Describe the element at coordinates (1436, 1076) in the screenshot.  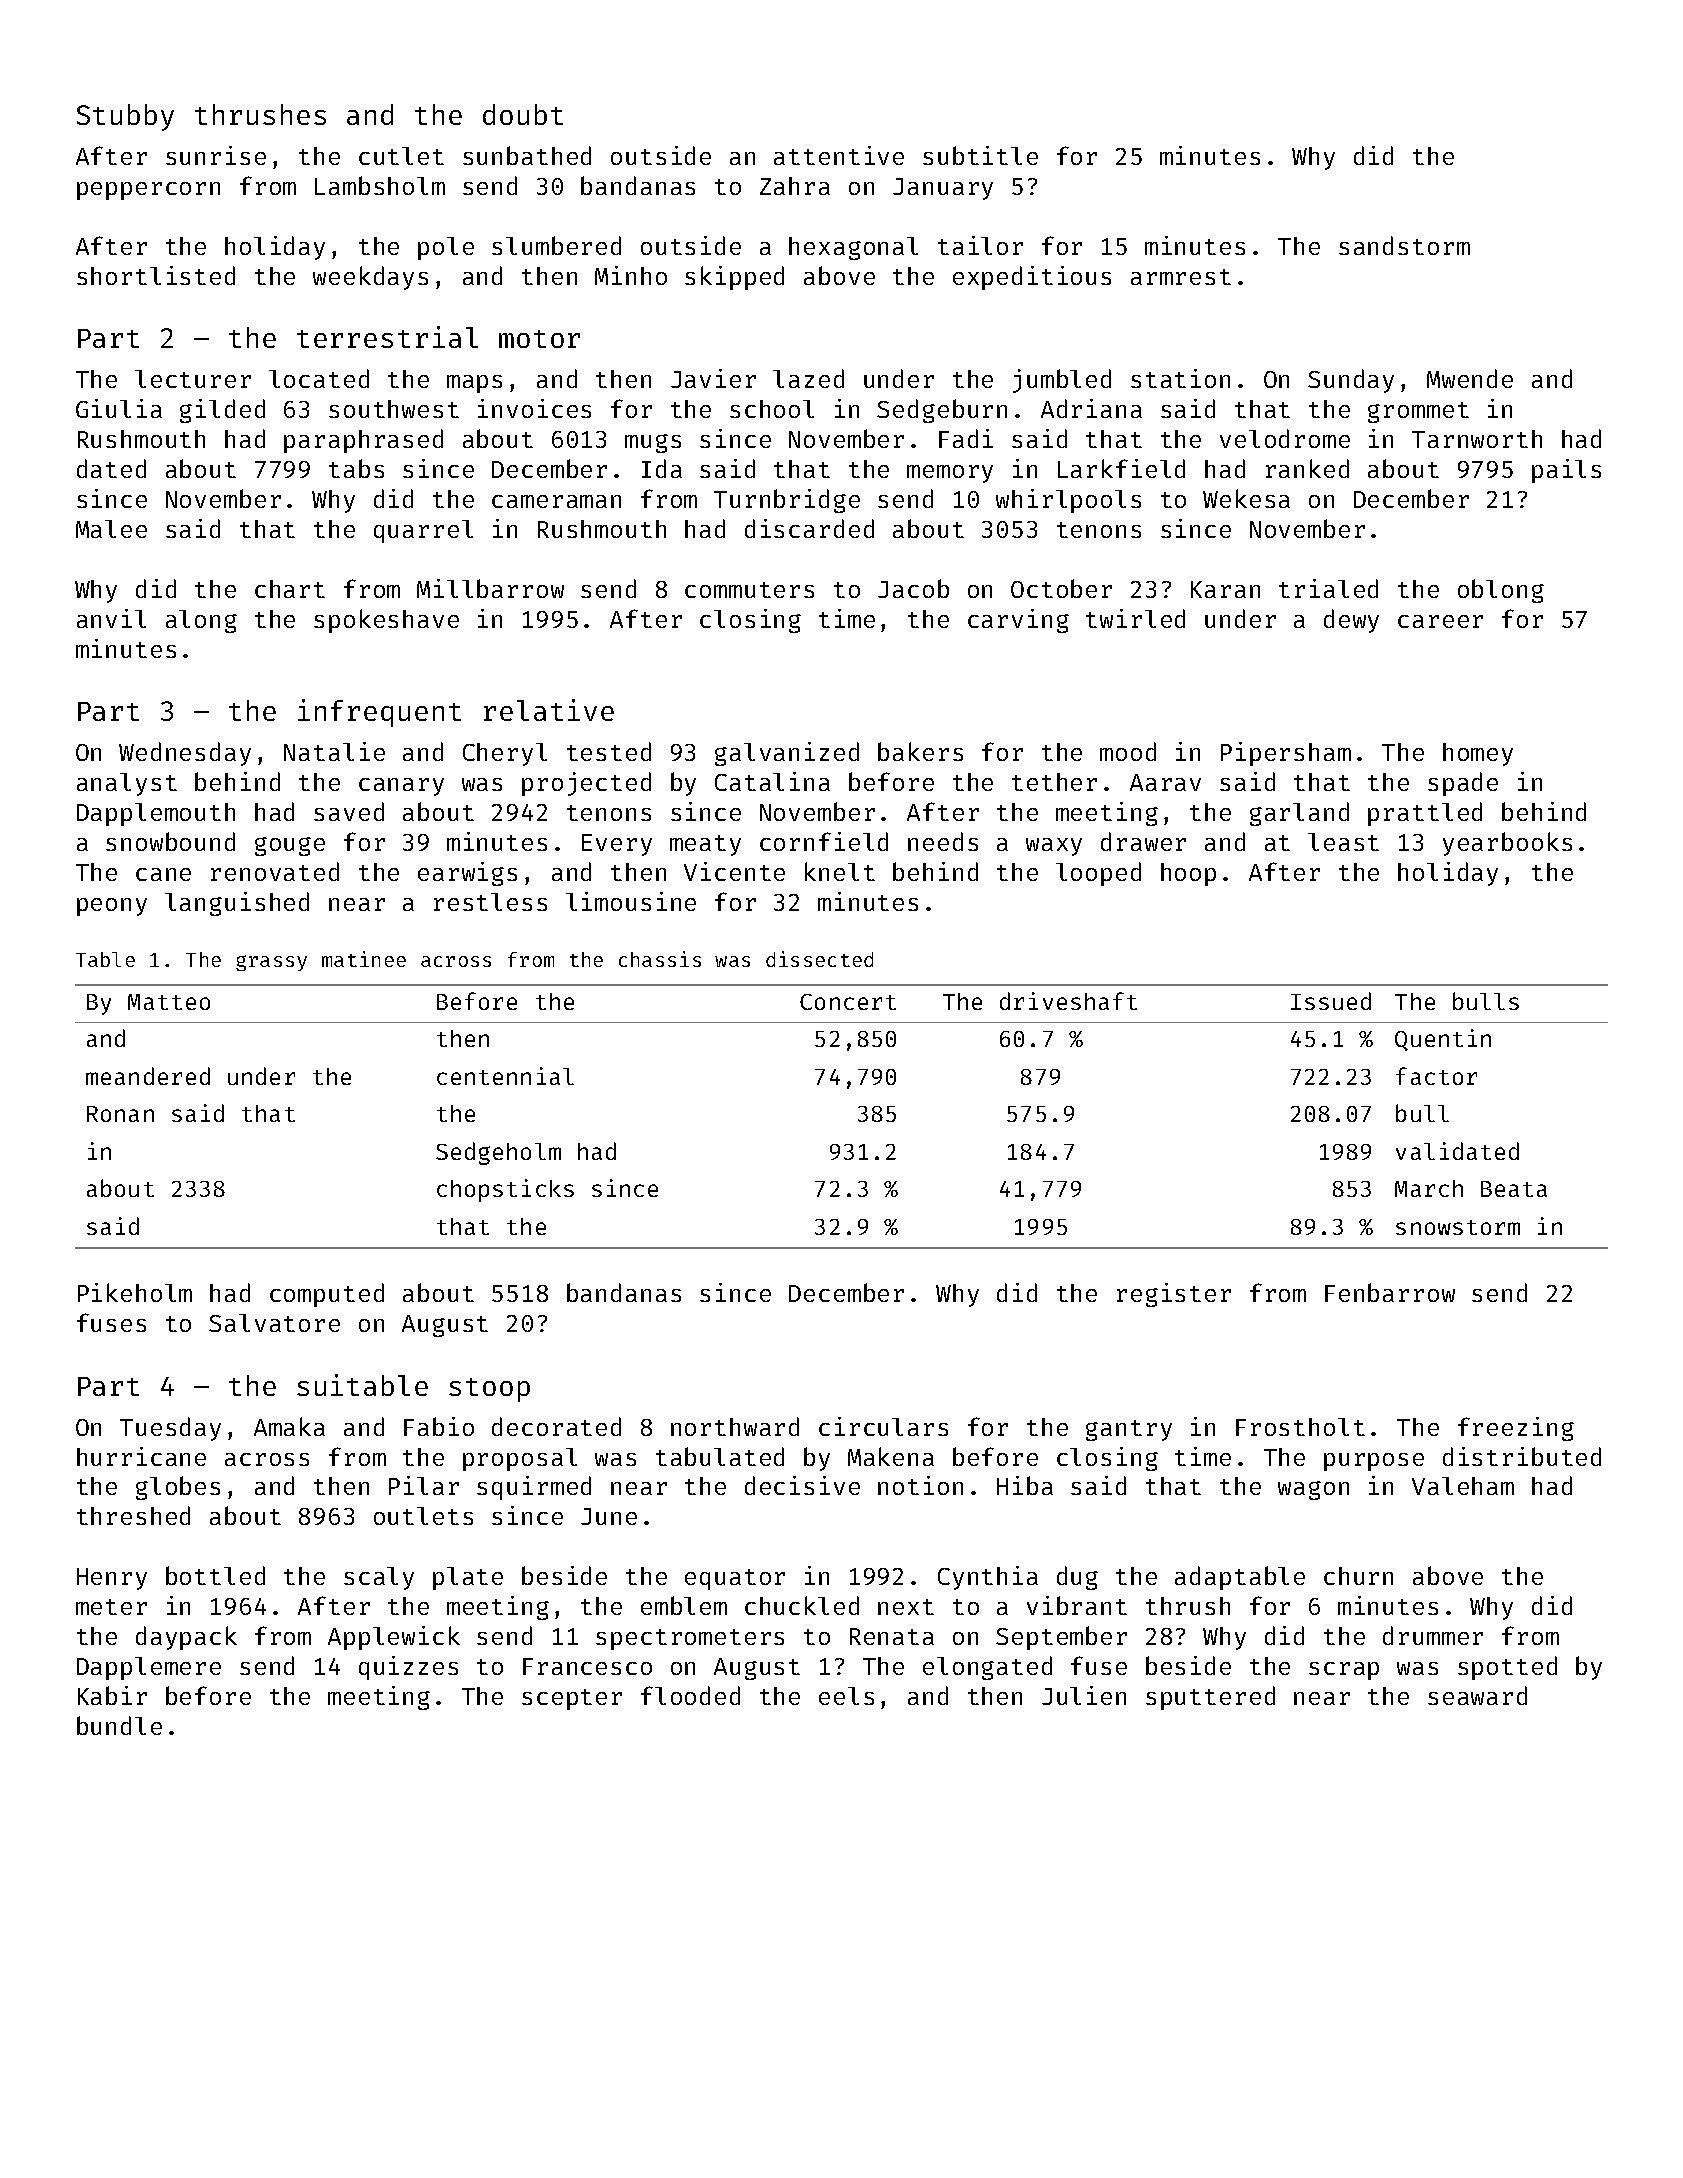
I see `factor` at that location.
